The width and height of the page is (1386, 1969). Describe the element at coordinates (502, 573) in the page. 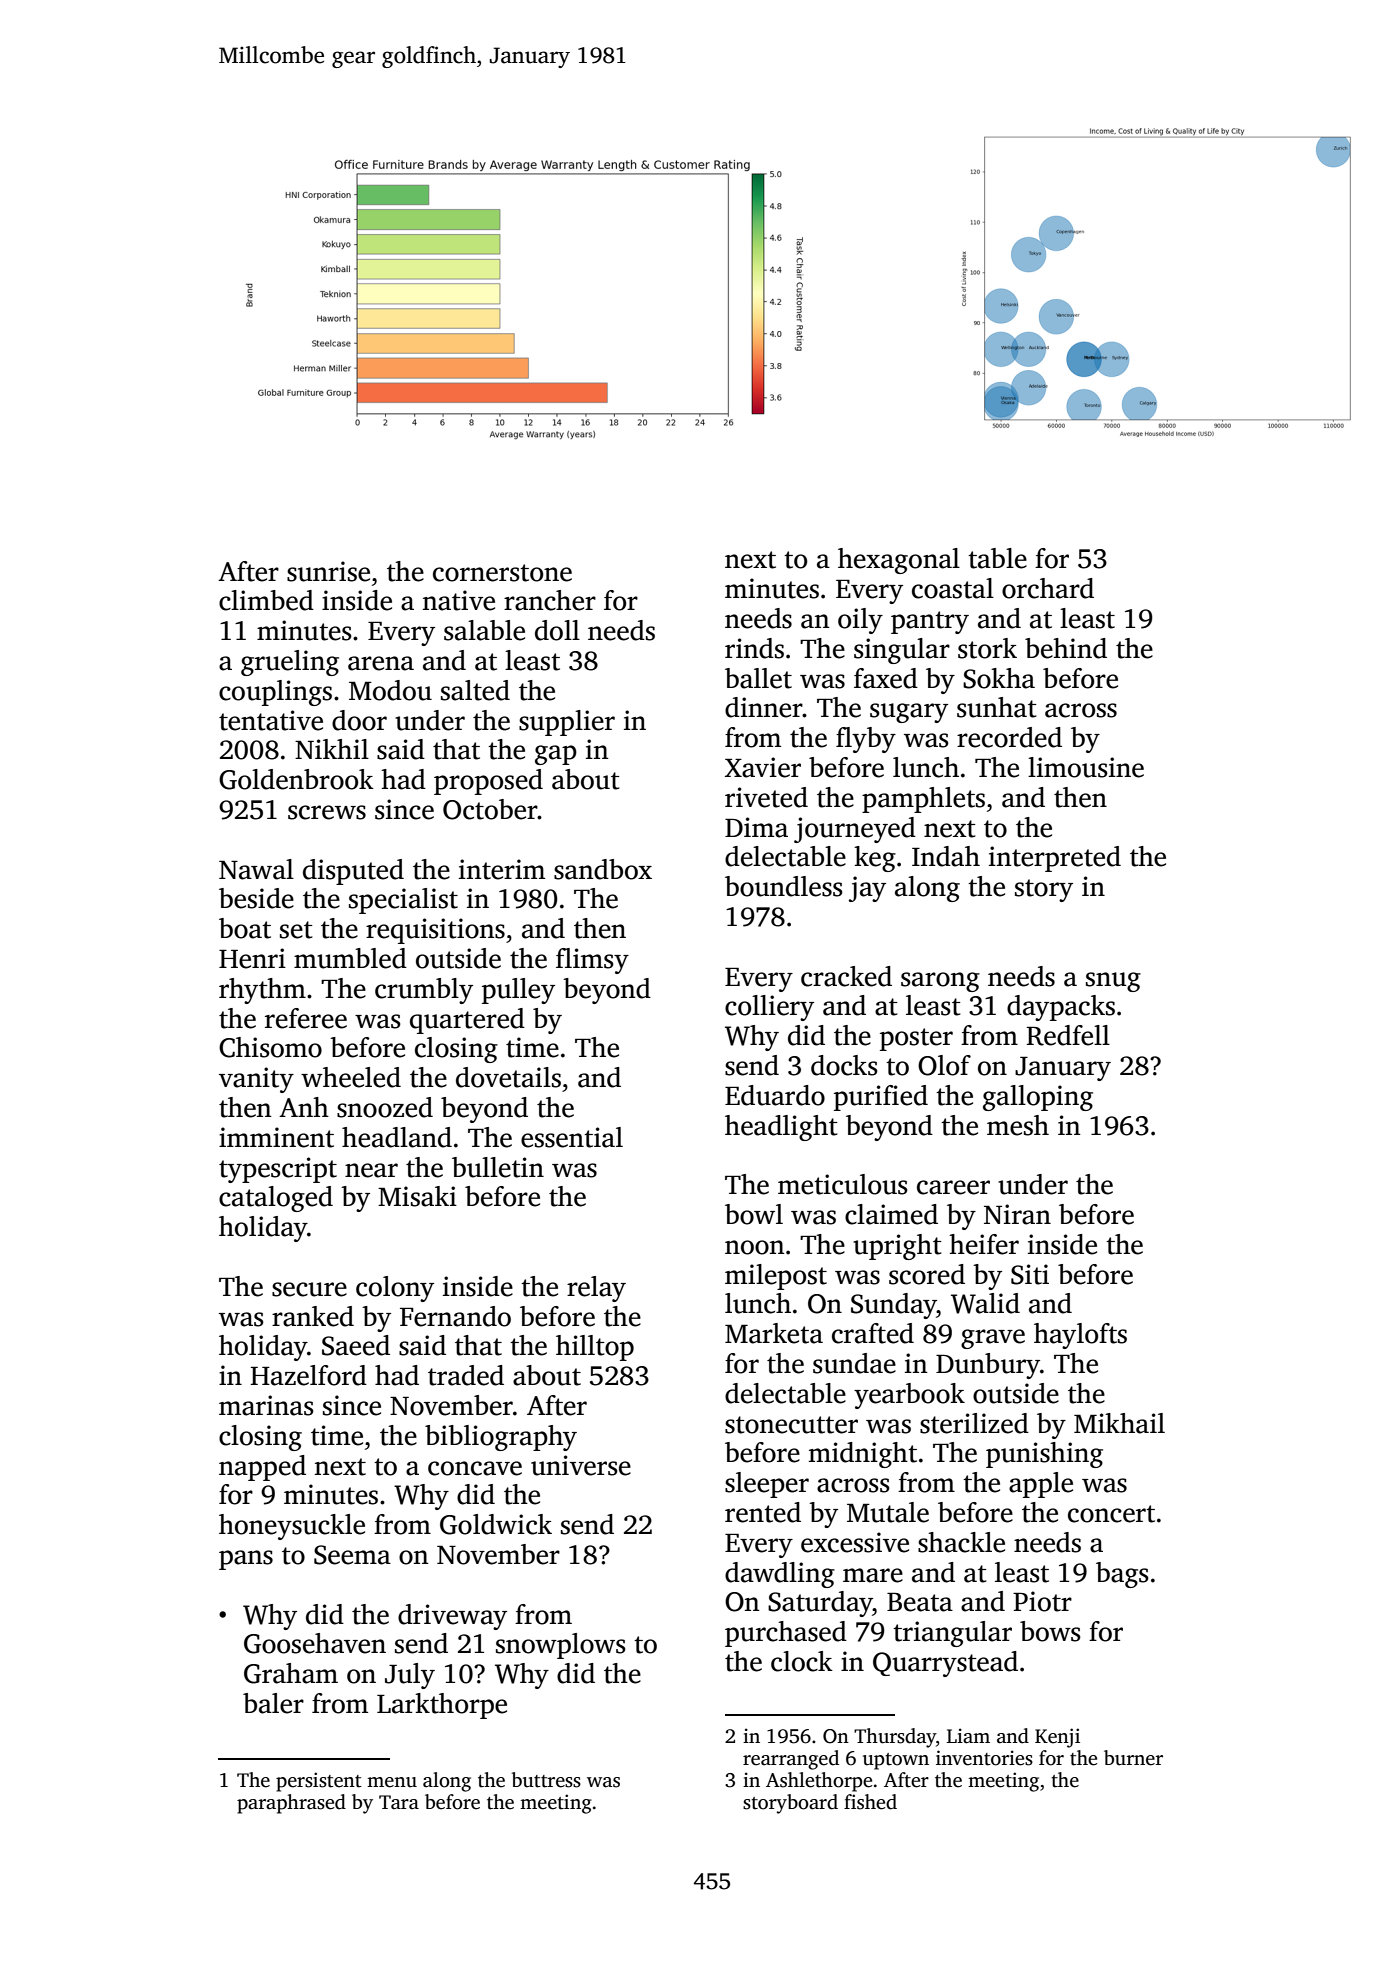

I see `cornerstone` at that location.
